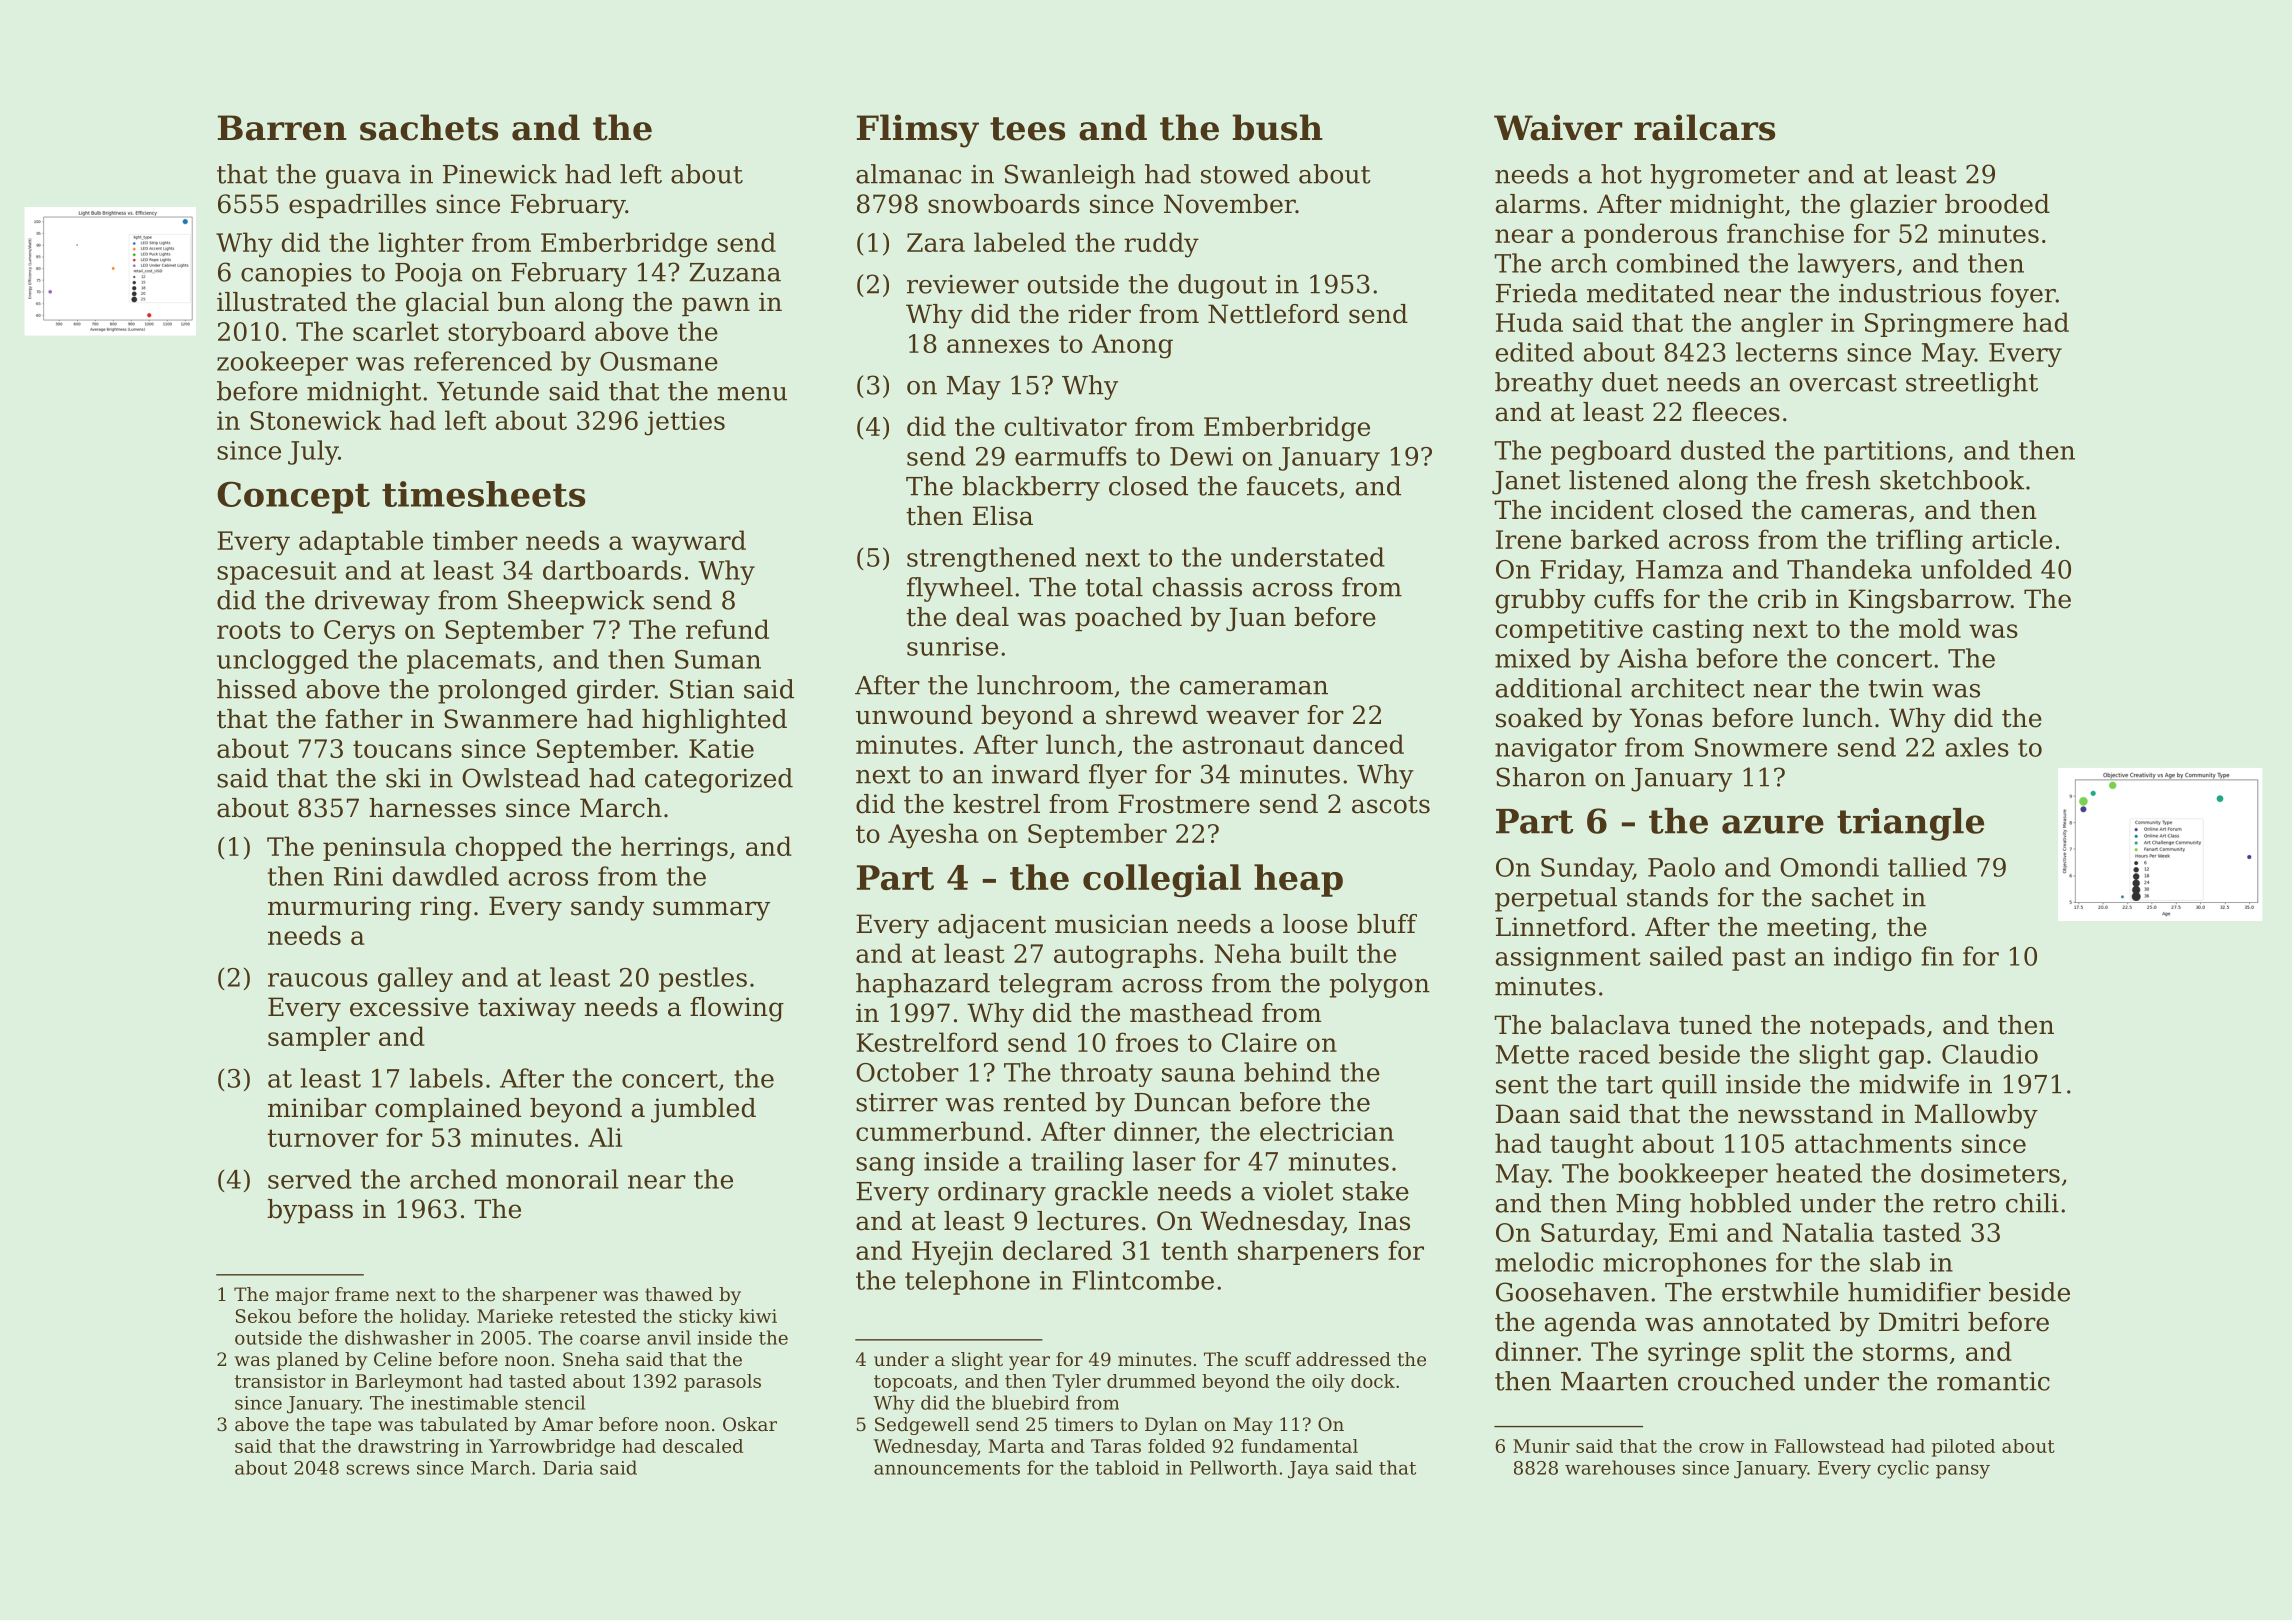 The height and width of the image is (1620, 2292). I want to click on Flintcombe, so click(1143, 1280).
